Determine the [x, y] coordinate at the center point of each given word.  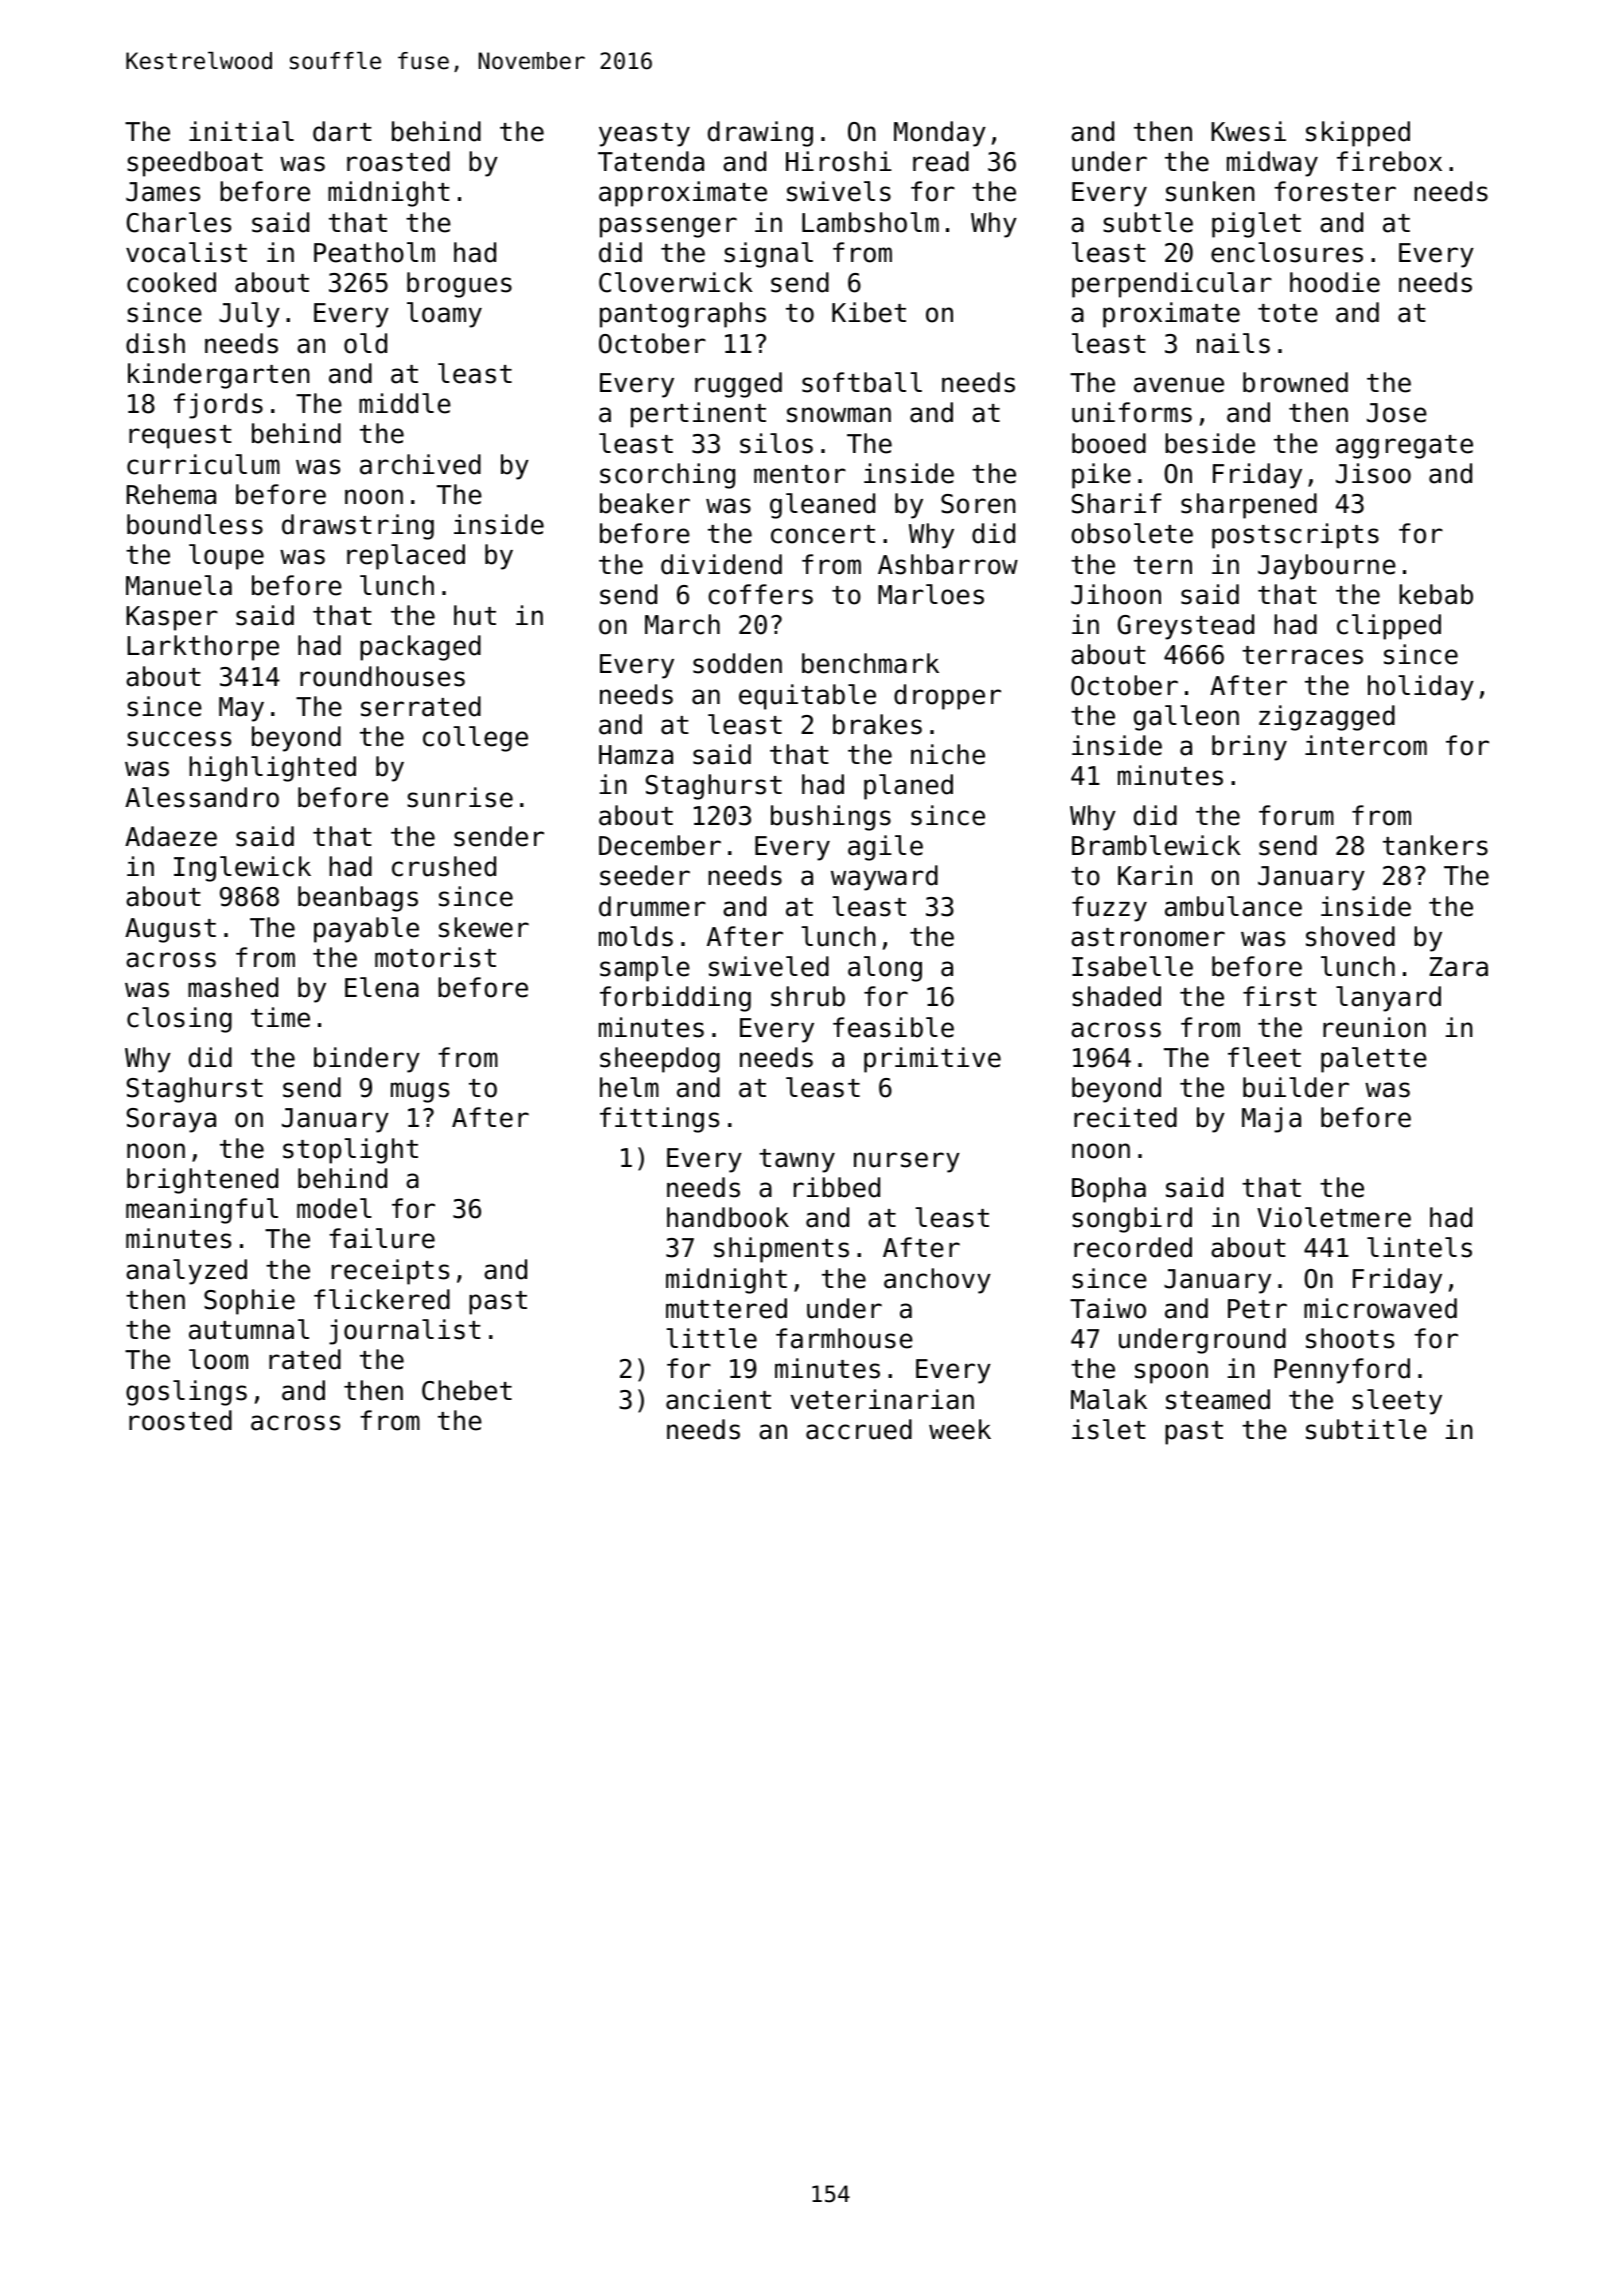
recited [1125, 1117]
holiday [1421, 688]
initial [241, 131]
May [241, 709]
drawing [760, 134]
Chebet [467, 1390]
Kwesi [1248, 131]
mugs [420, 1092]
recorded [1133, 1247]
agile [885, 848]
